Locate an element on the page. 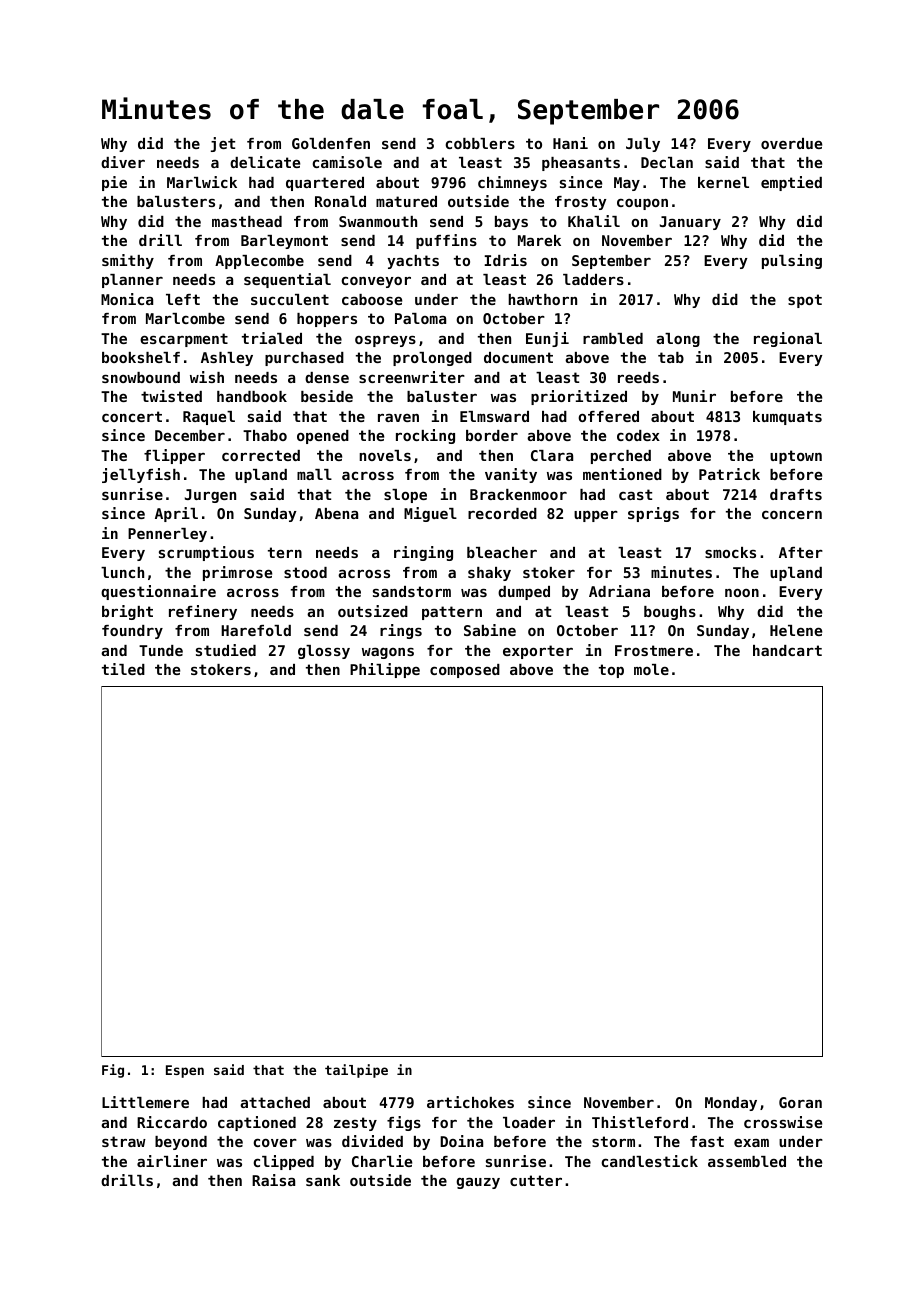  sank is located at coordinates (323, 1180).
